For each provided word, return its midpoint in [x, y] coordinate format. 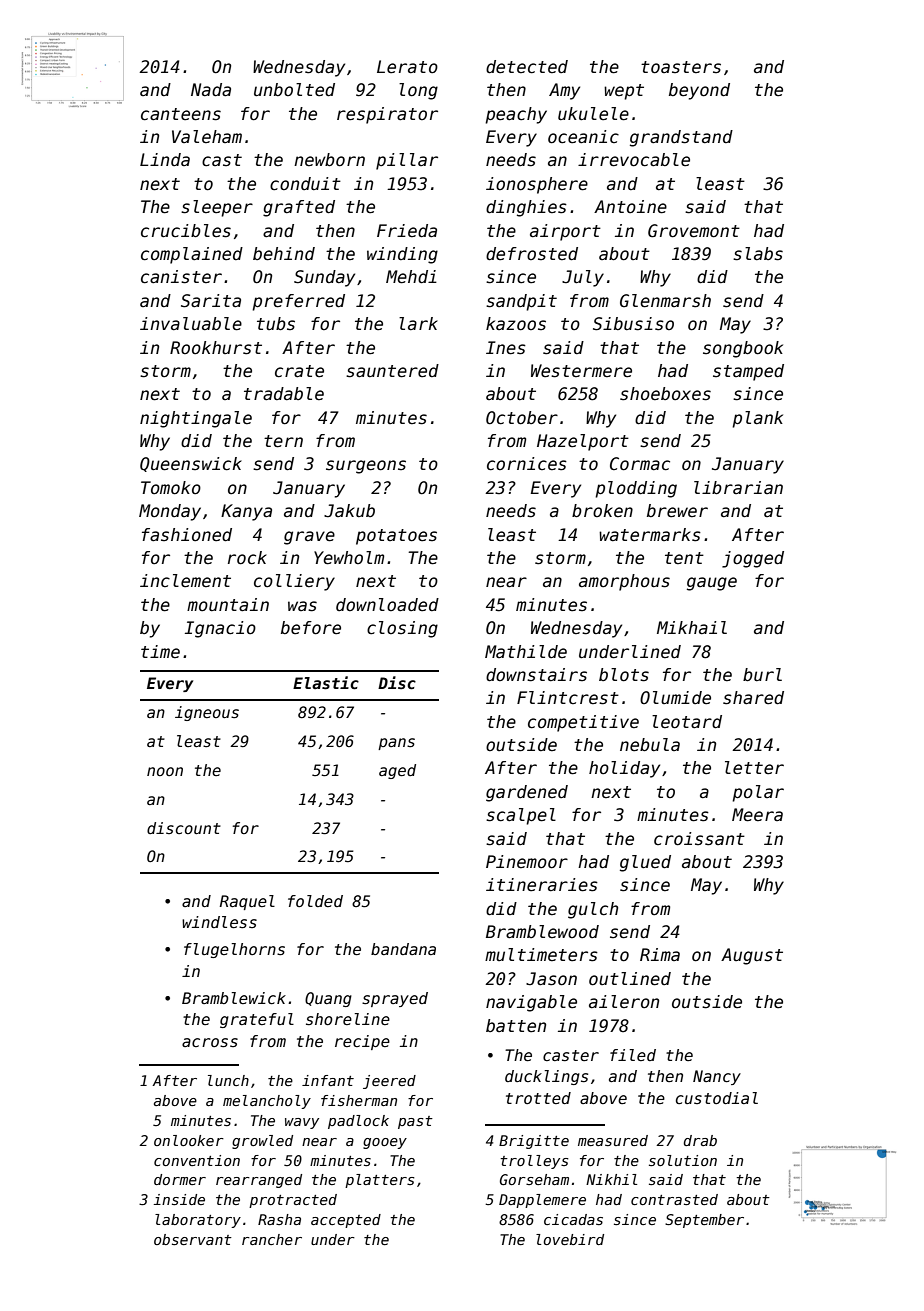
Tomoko [171, 488]
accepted [346, 1221]
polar [758, 793]
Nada [211, 90]
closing [402, 629]
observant [193, 1239]
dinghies [526, 208]
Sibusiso [633, 324]
